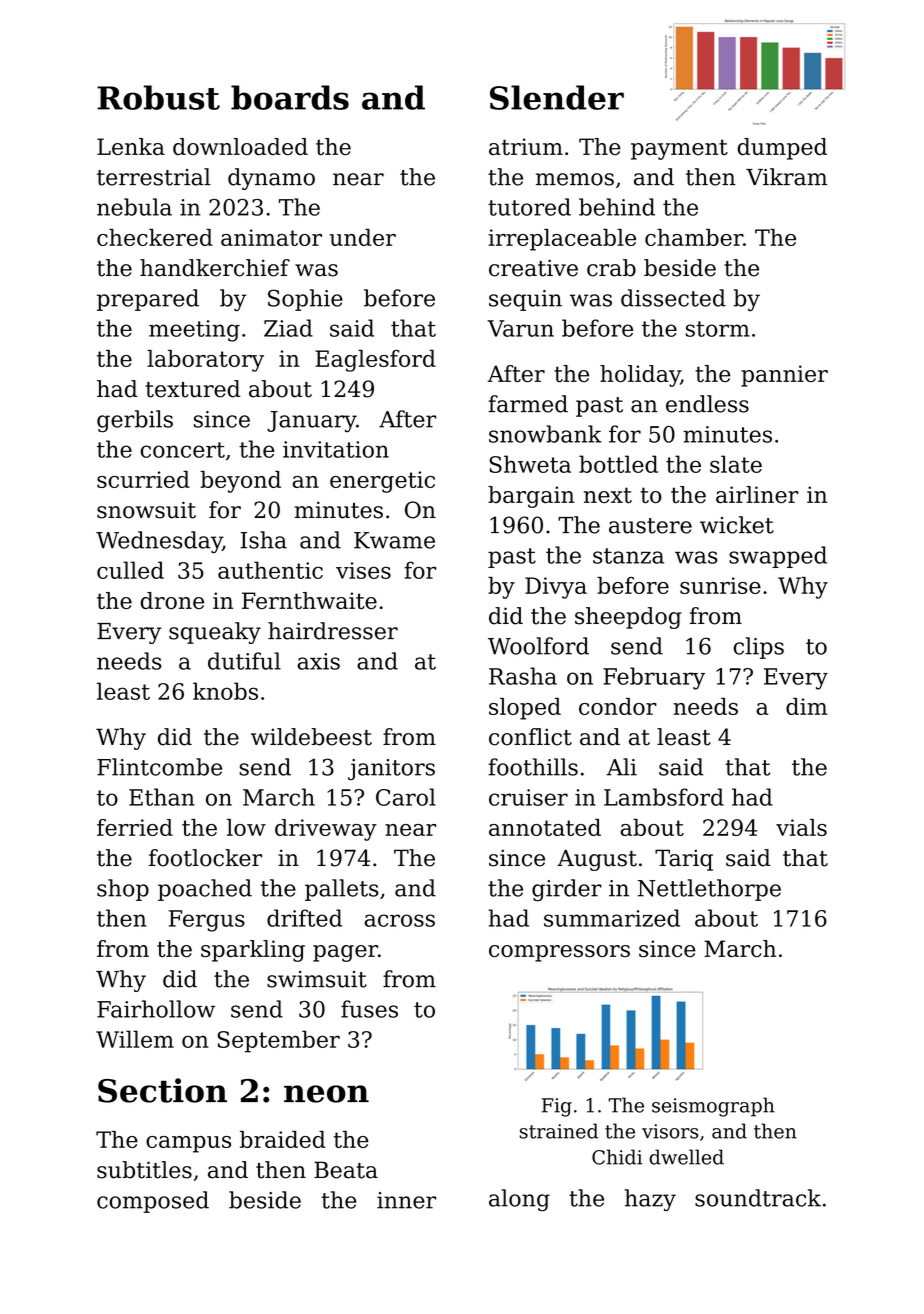  What do you see at coordinates (290, 97) in the image?
I see `boards` at bounding box center [290, 97].
